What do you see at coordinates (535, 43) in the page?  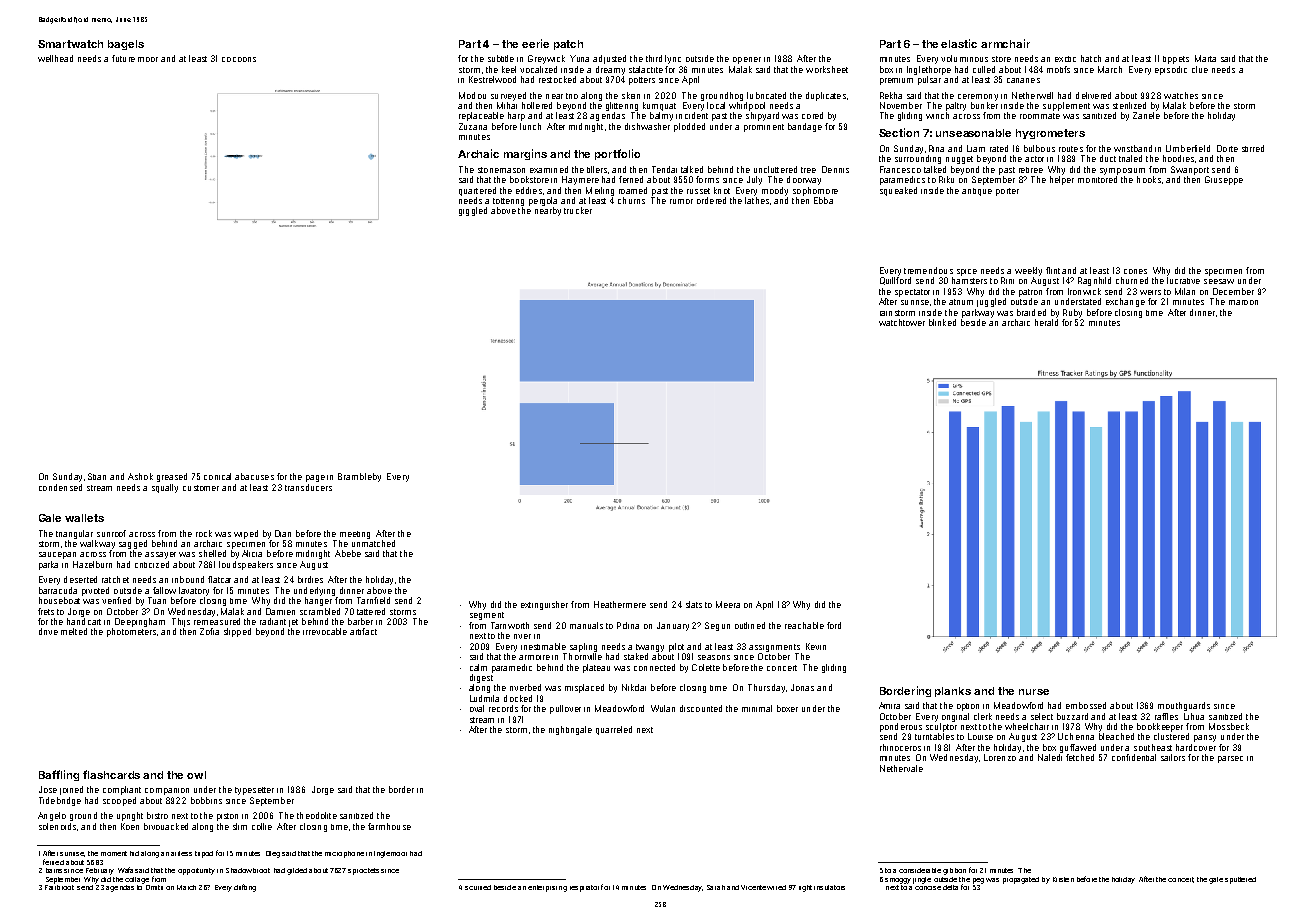 I see `eerie` at bounding box center [535, 43].
